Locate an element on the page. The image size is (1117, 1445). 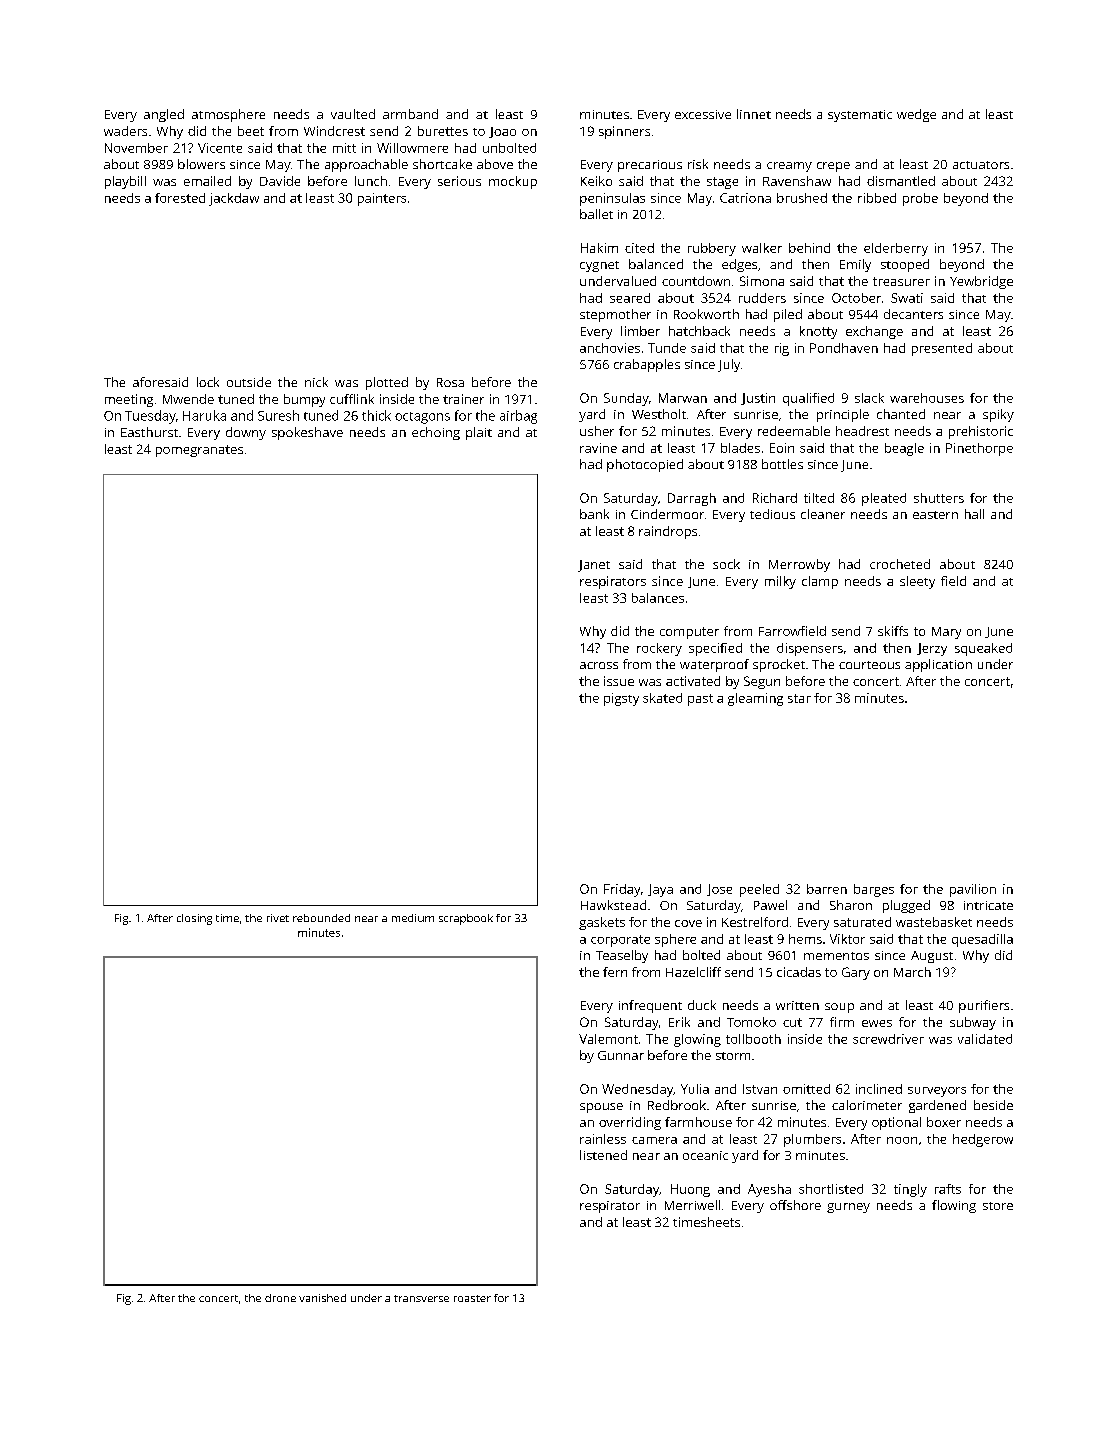
sprocket is located at coordinates (779, 665).
